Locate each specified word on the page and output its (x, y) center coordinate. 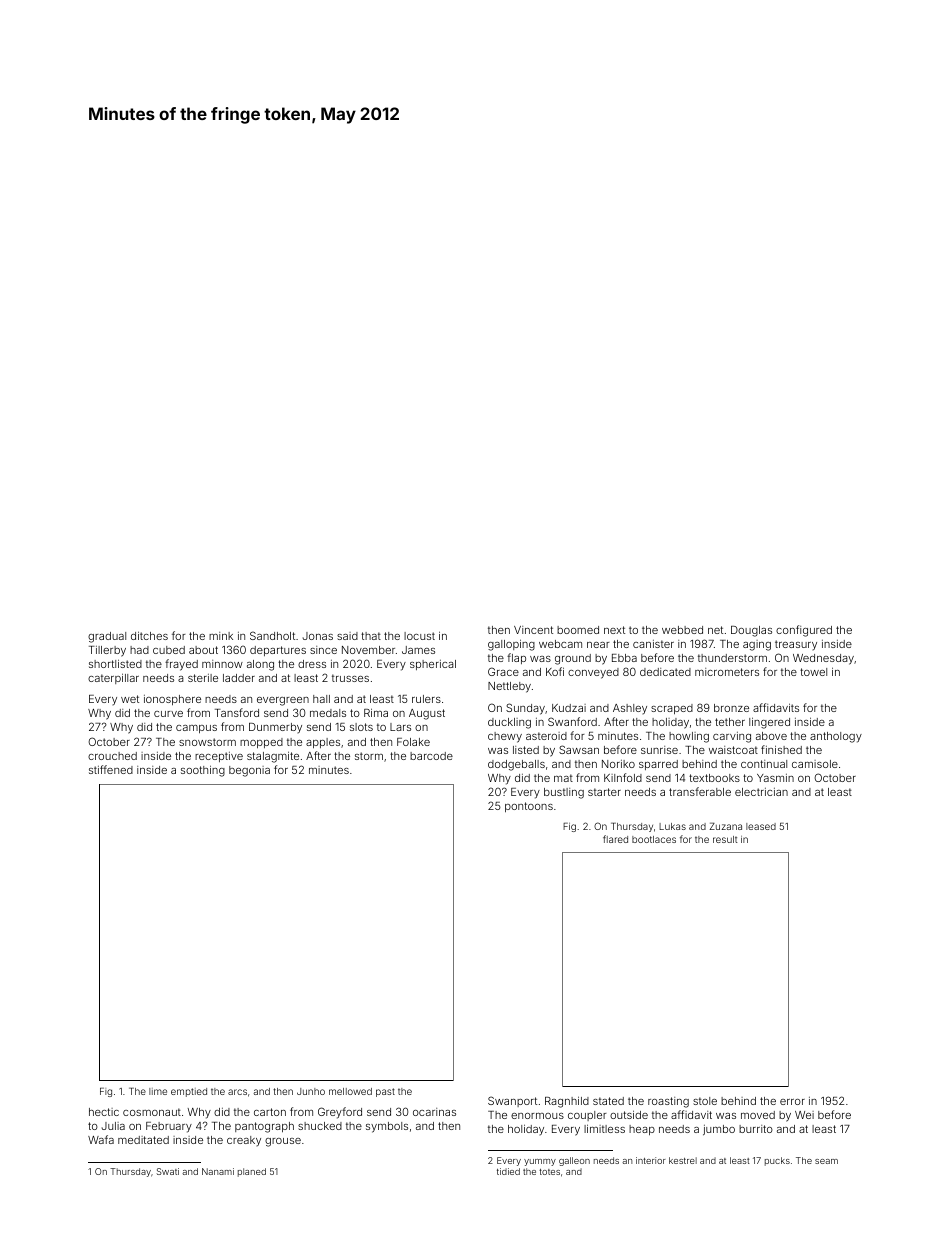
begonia (249, 771)
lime (158, 1091)
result (725, 839)
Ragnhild (567, 1102)
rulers (426, 699)
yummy (540, 1162)
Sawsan (579, 749)
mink (221, 636)
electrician (761, 792)
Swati (168, 1171)
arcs (237, 1092)
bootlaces (654, 839)
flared (615, 839)
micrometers (727, 672)
